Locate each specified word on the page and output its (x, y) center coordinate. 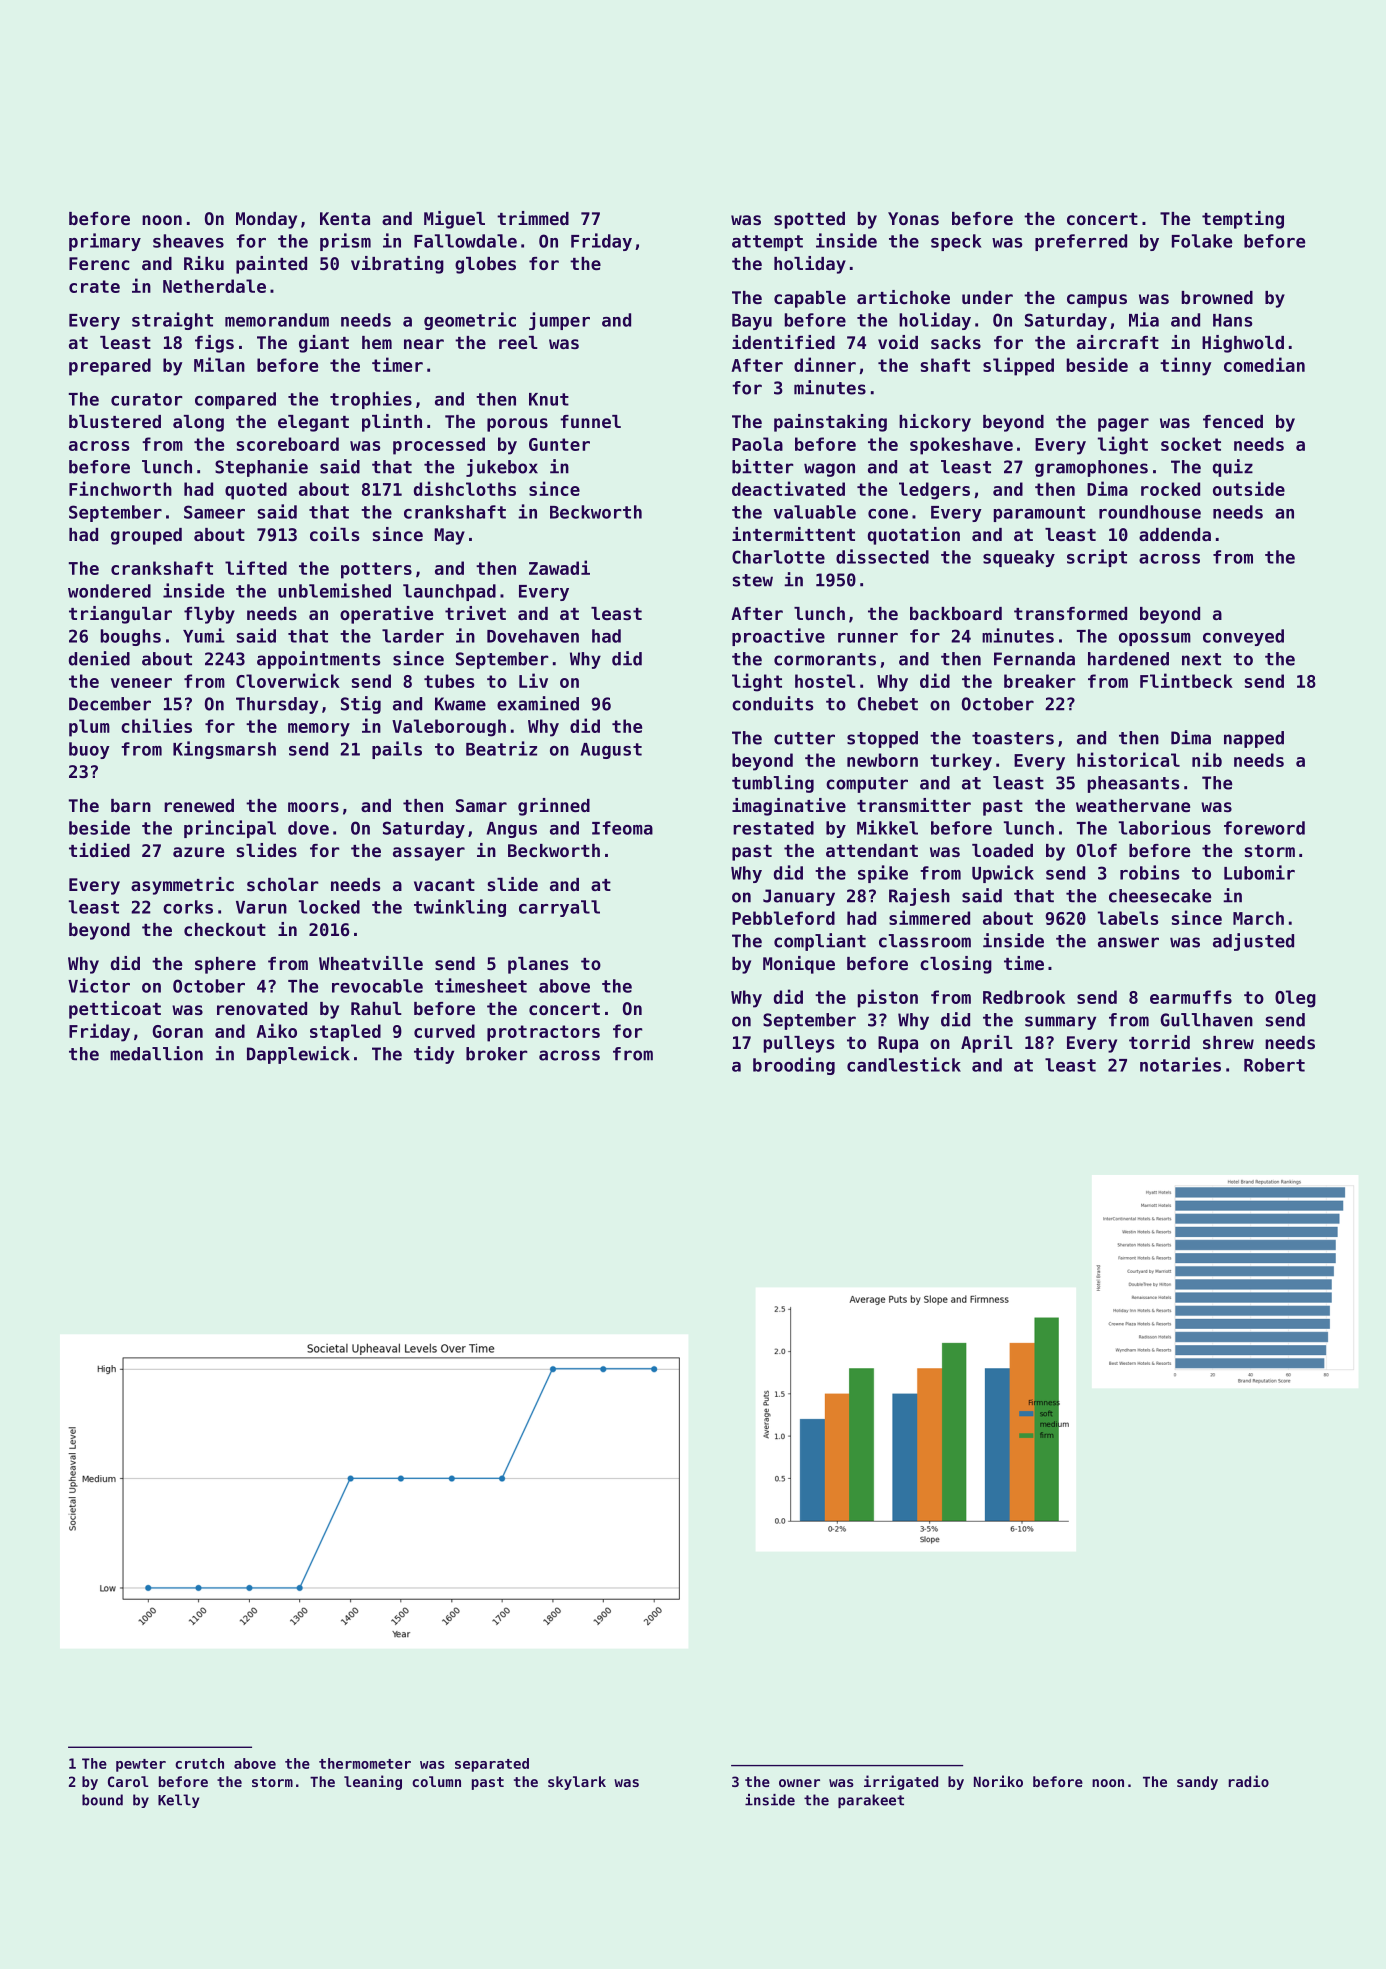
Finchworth (120, 488)
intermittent (793, 534)
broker (497, 1054)
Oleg (1295, 999)
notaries (1180, 1064)
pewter (141, 1765)
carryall (559, 908)
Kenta (345, 218)
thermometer (365, 1763)
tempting (1243, 220)
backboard (956, 613)
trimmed (533, 218)
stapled (345, 1033)
